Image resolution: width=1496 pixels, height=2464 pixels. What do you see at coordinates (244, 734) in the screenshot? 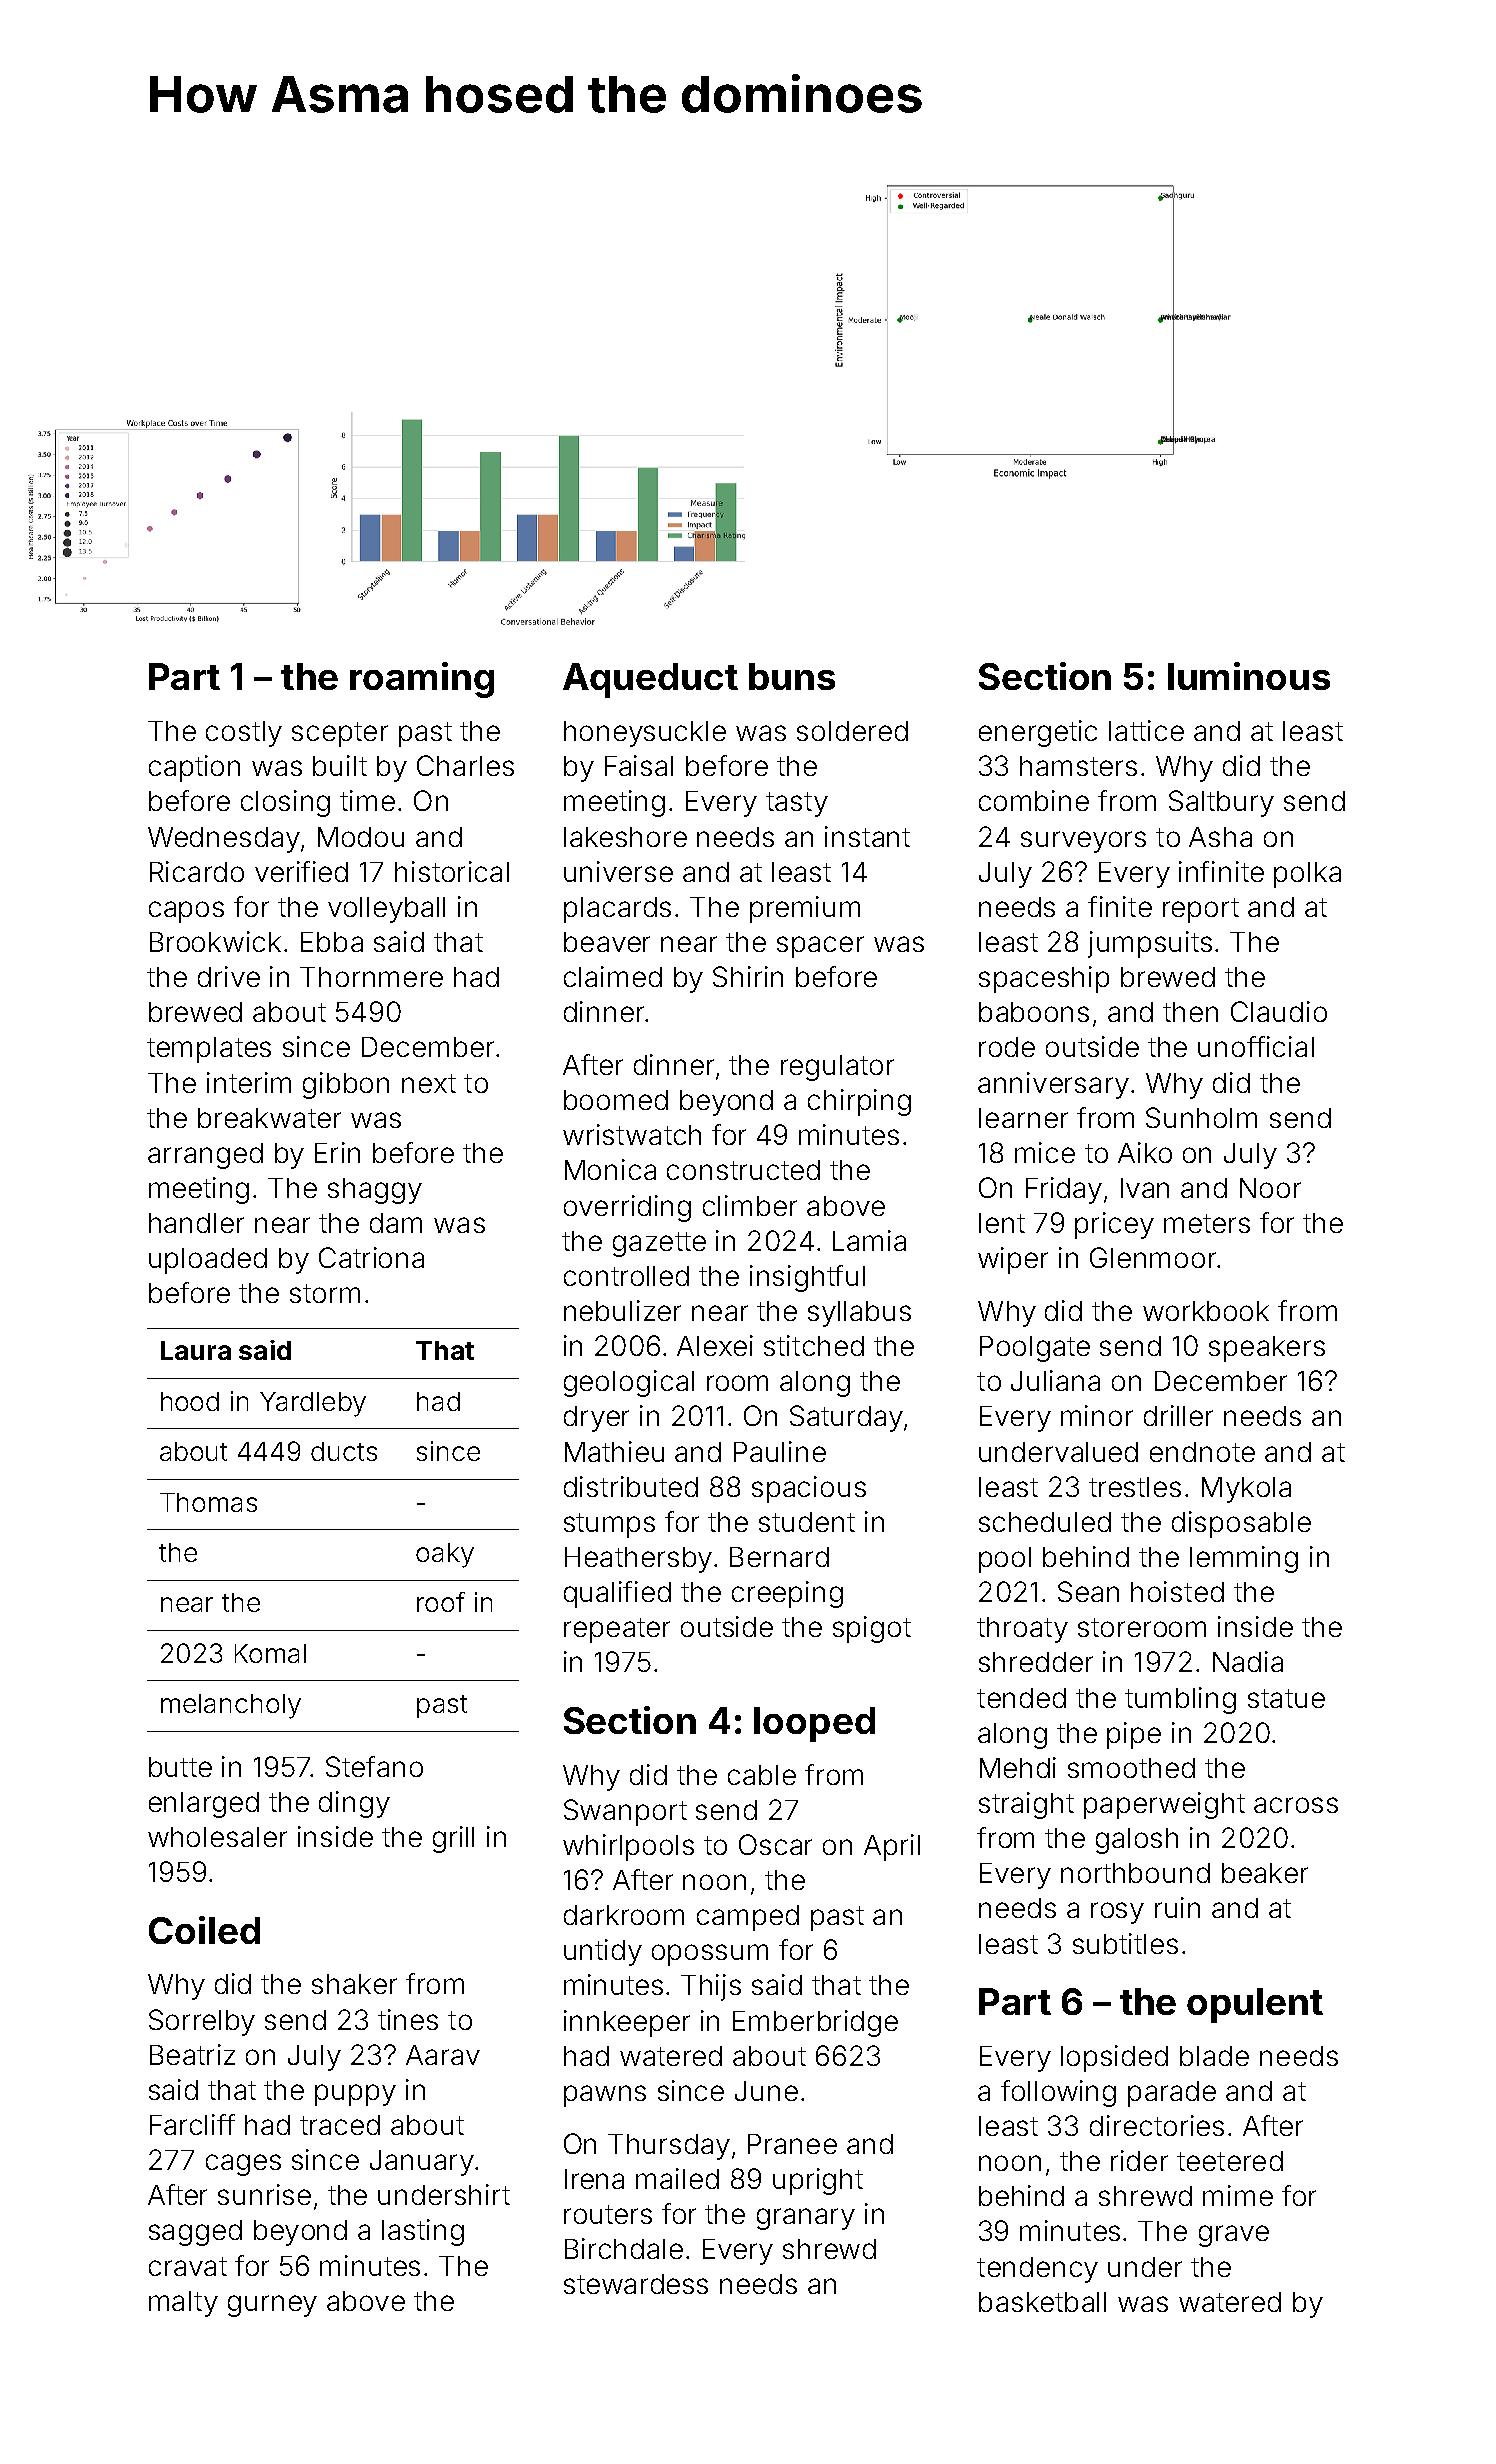
I see `costly` at bounding box center [244, 734].
